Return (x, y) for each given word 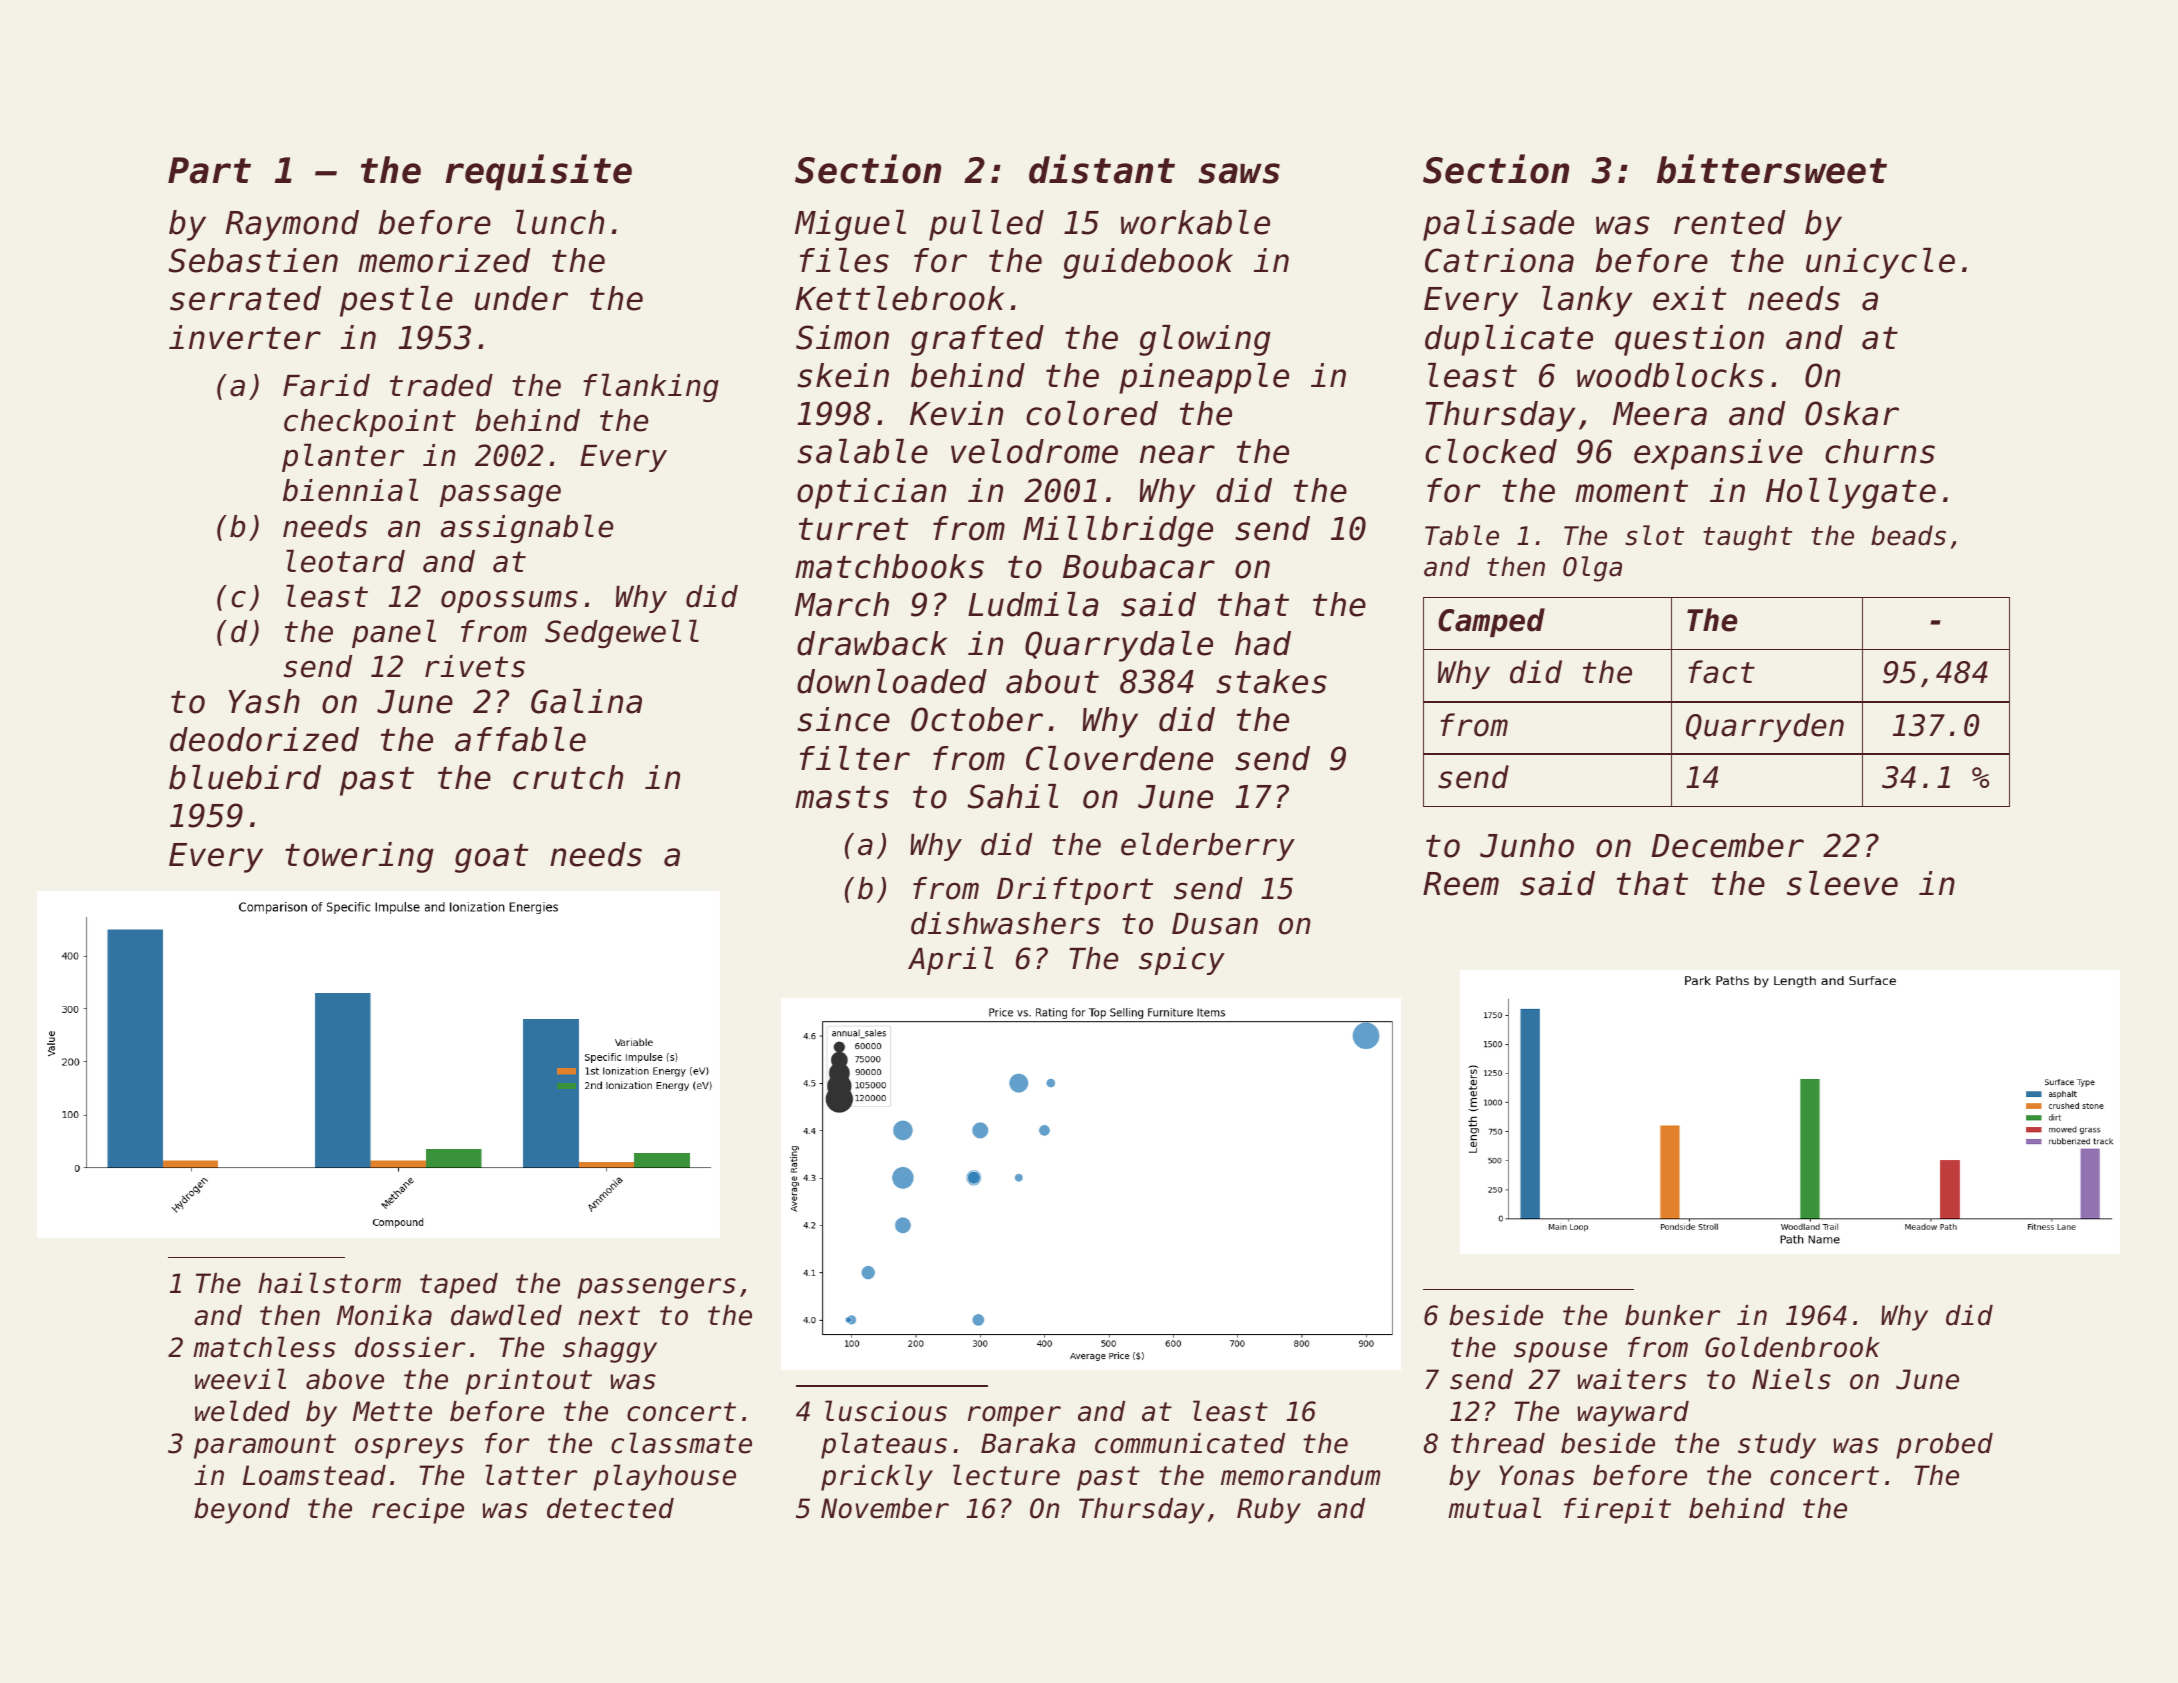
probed (1944, 1446)
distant (1102, 169)
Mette (392, 1411)
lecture (1006, 1475)
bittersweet (1772, 169)
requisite (538, 172)
